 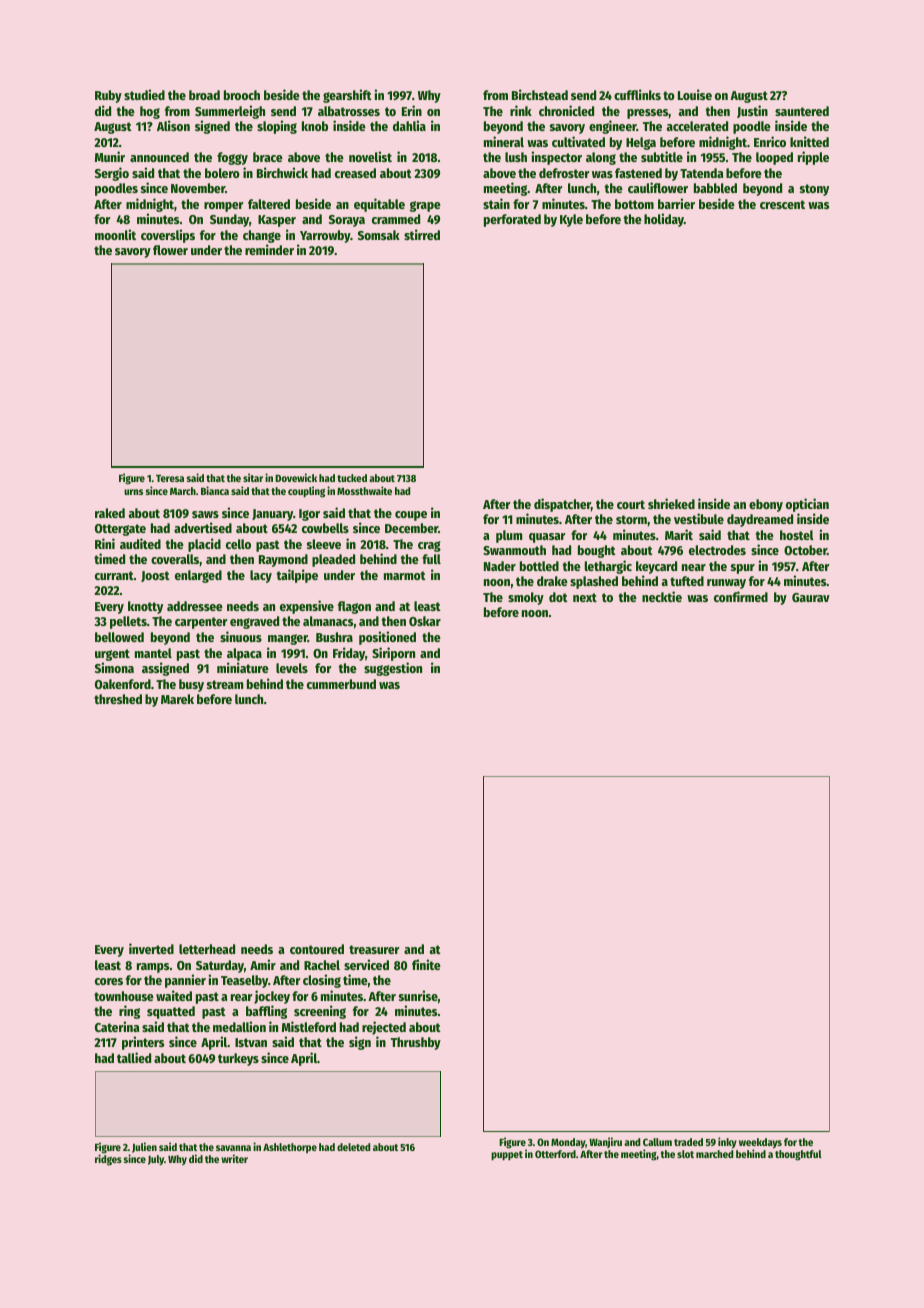 What do you see at coordinates (168, 236) in the image?
I see `coverslips` at bounding box center [168, 236].
